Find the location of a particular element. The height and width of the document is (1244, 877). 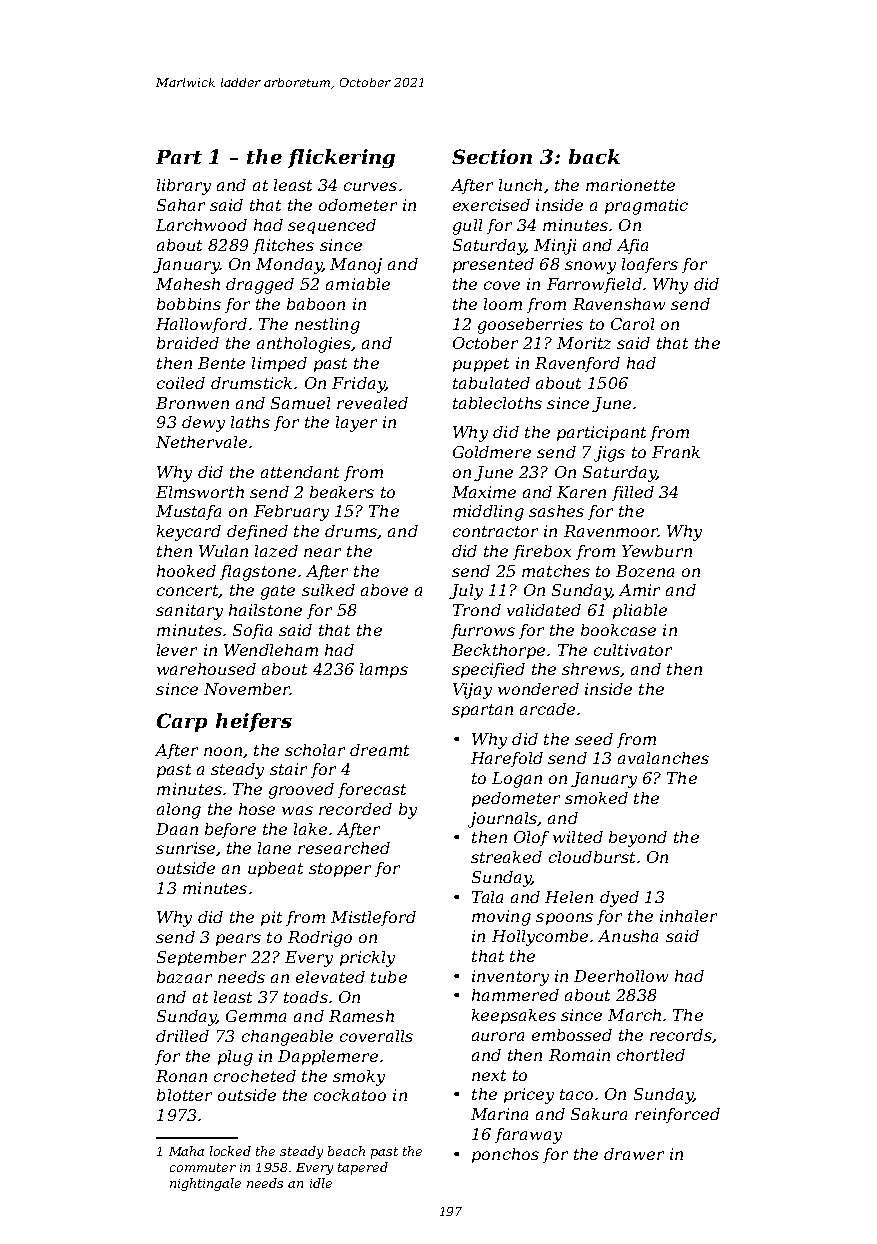

plug is located at coordinates (235, 1058).
